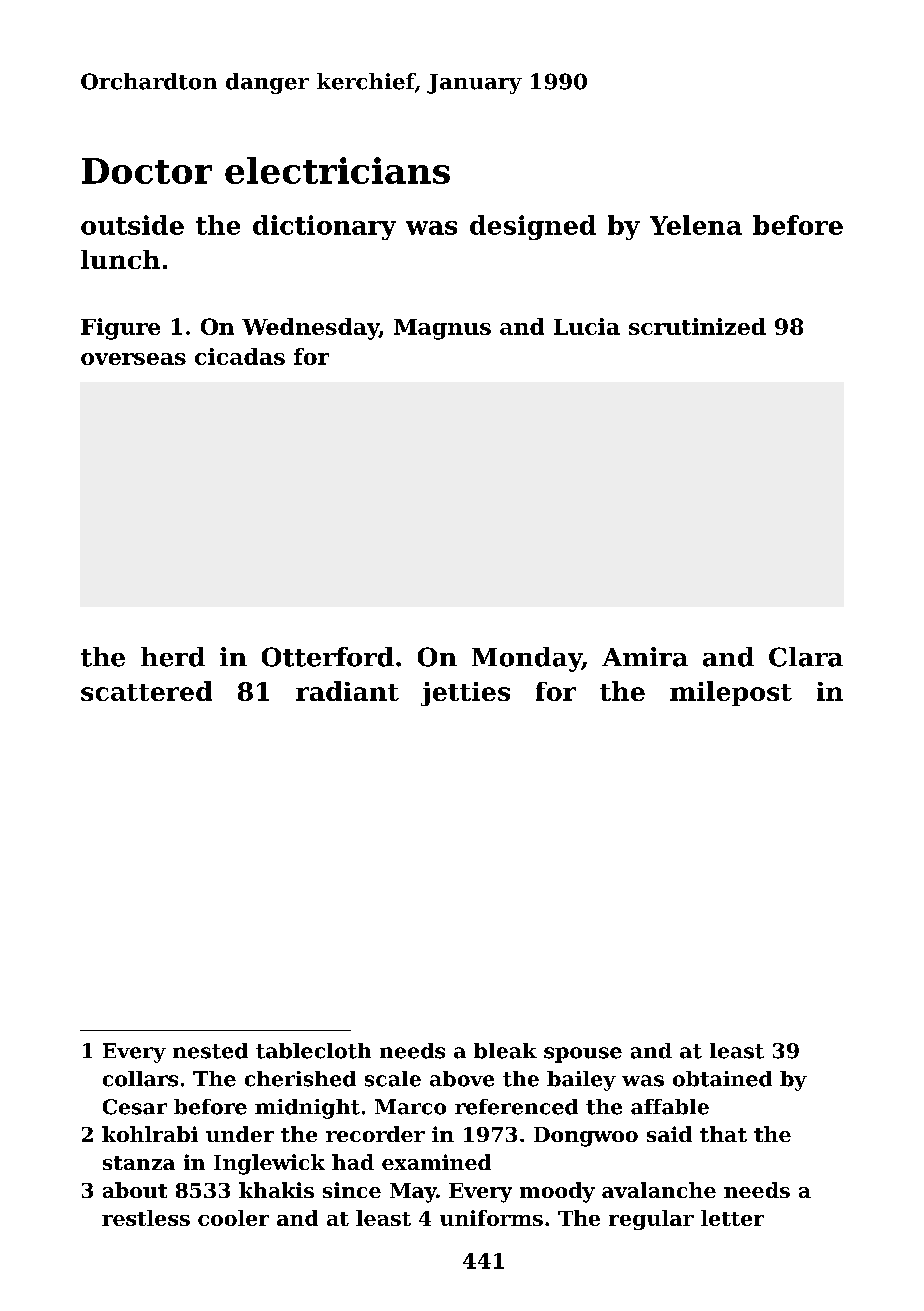 The height and width of the screenshot is (1311, 924). What do you see at coordinates (135, 1107) in the screenshot?
I see `Cesar` at bounding box center [135, 1107].
